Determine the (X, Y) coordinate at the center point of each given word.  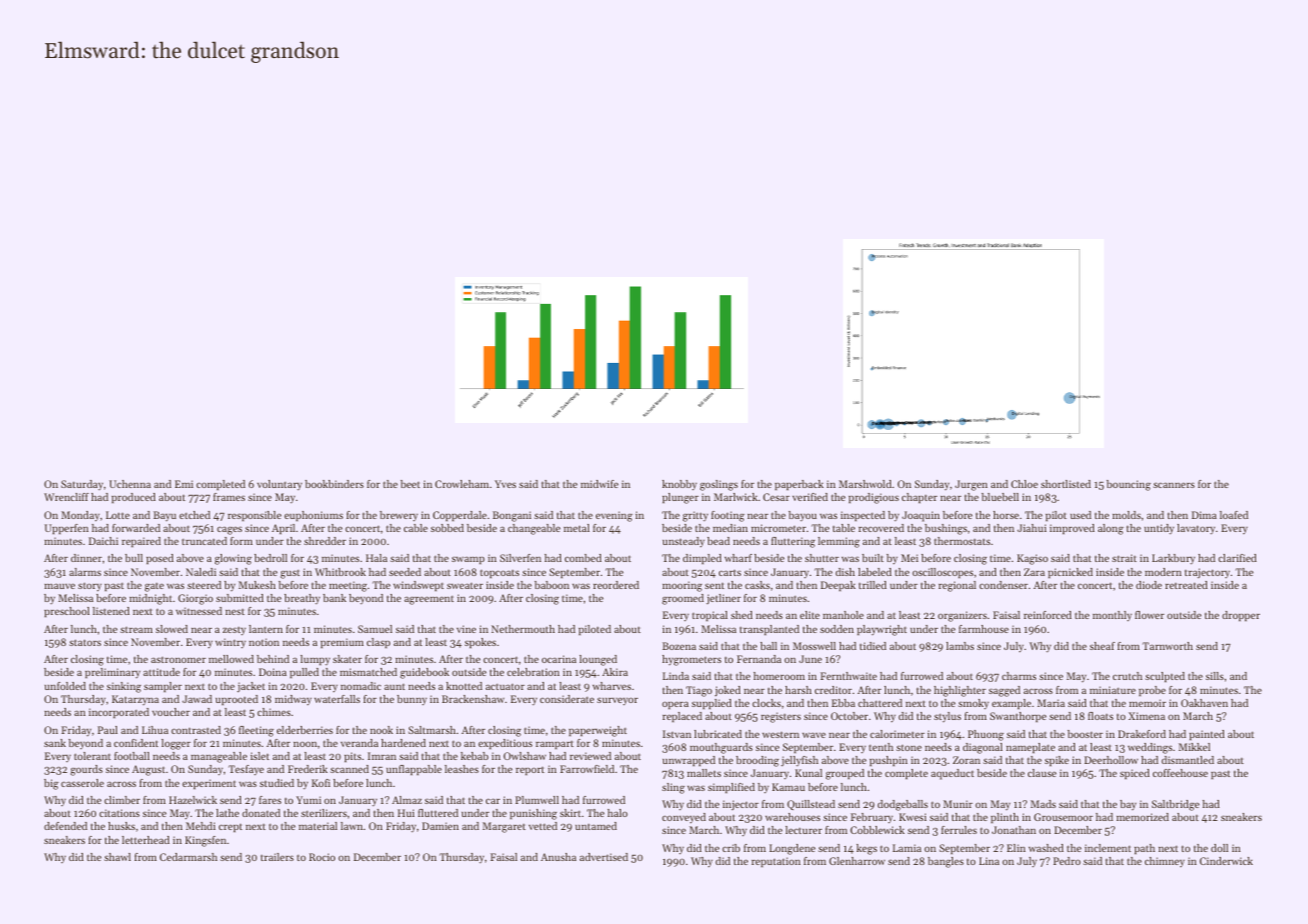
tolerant (92, 756)
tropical (710, 616)
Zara (1034, 572)
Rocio (322, 857)
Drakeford (1142, 734)
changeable (534, 529)
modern (1163, 572)
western (780, 734)
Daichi (103, 541)
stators (85, 642)
